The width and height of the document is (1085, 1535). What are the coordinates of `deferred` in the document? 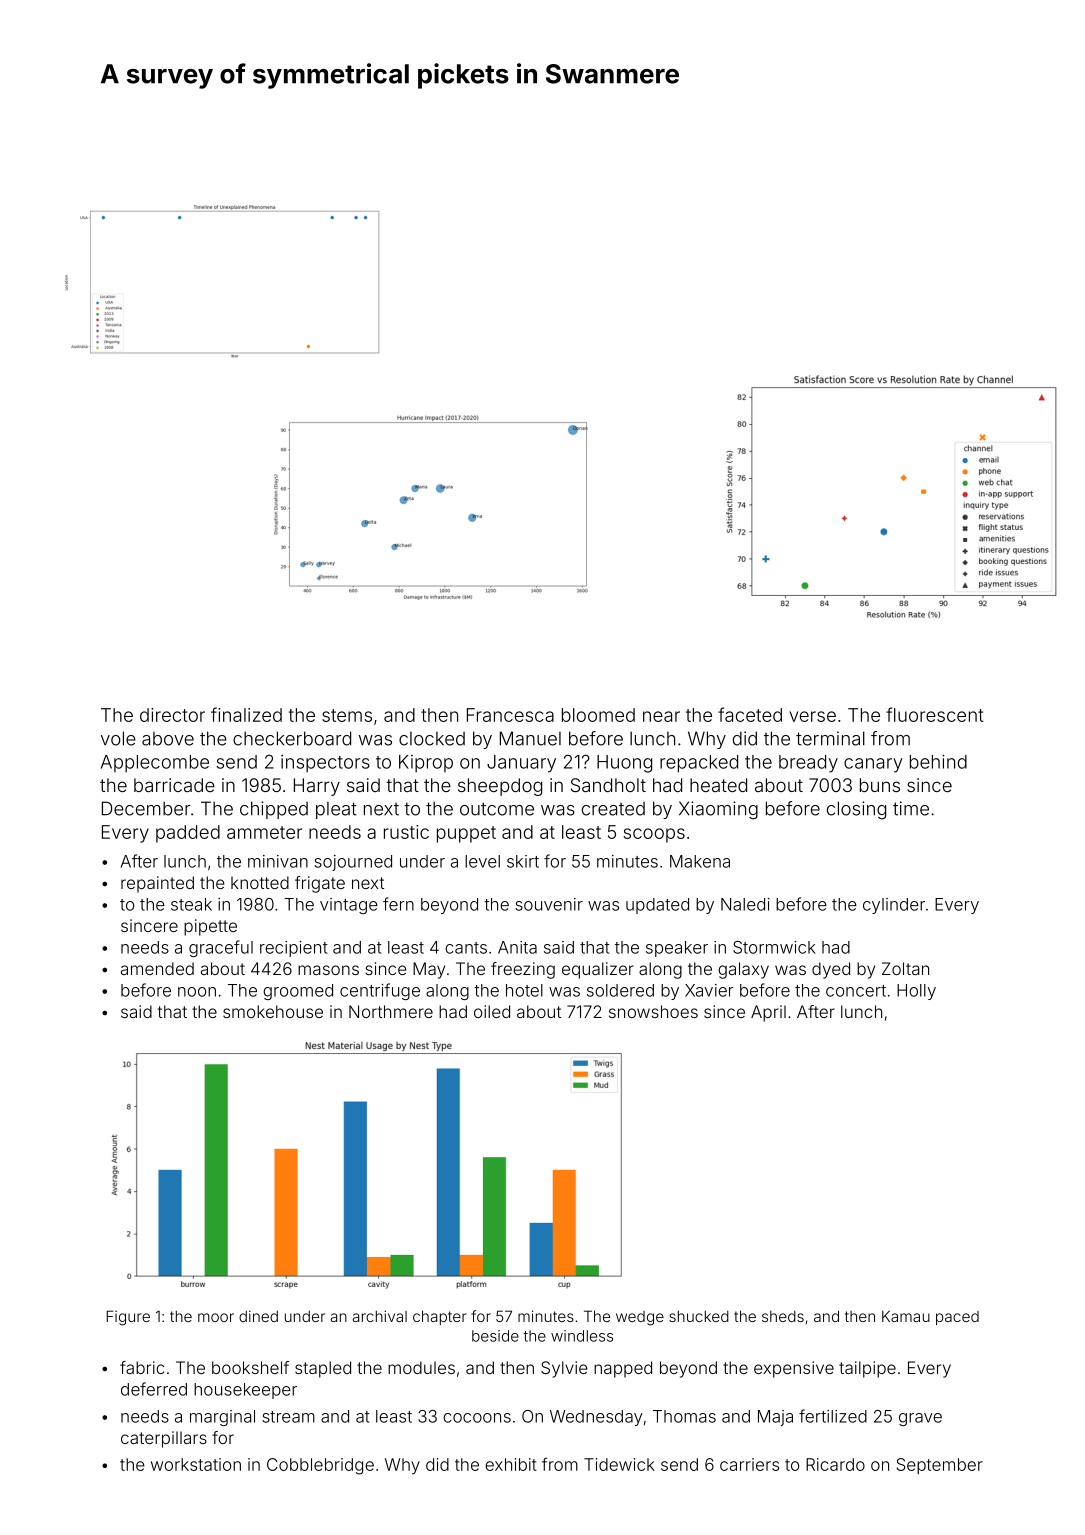 It's located at (154, 1389).
